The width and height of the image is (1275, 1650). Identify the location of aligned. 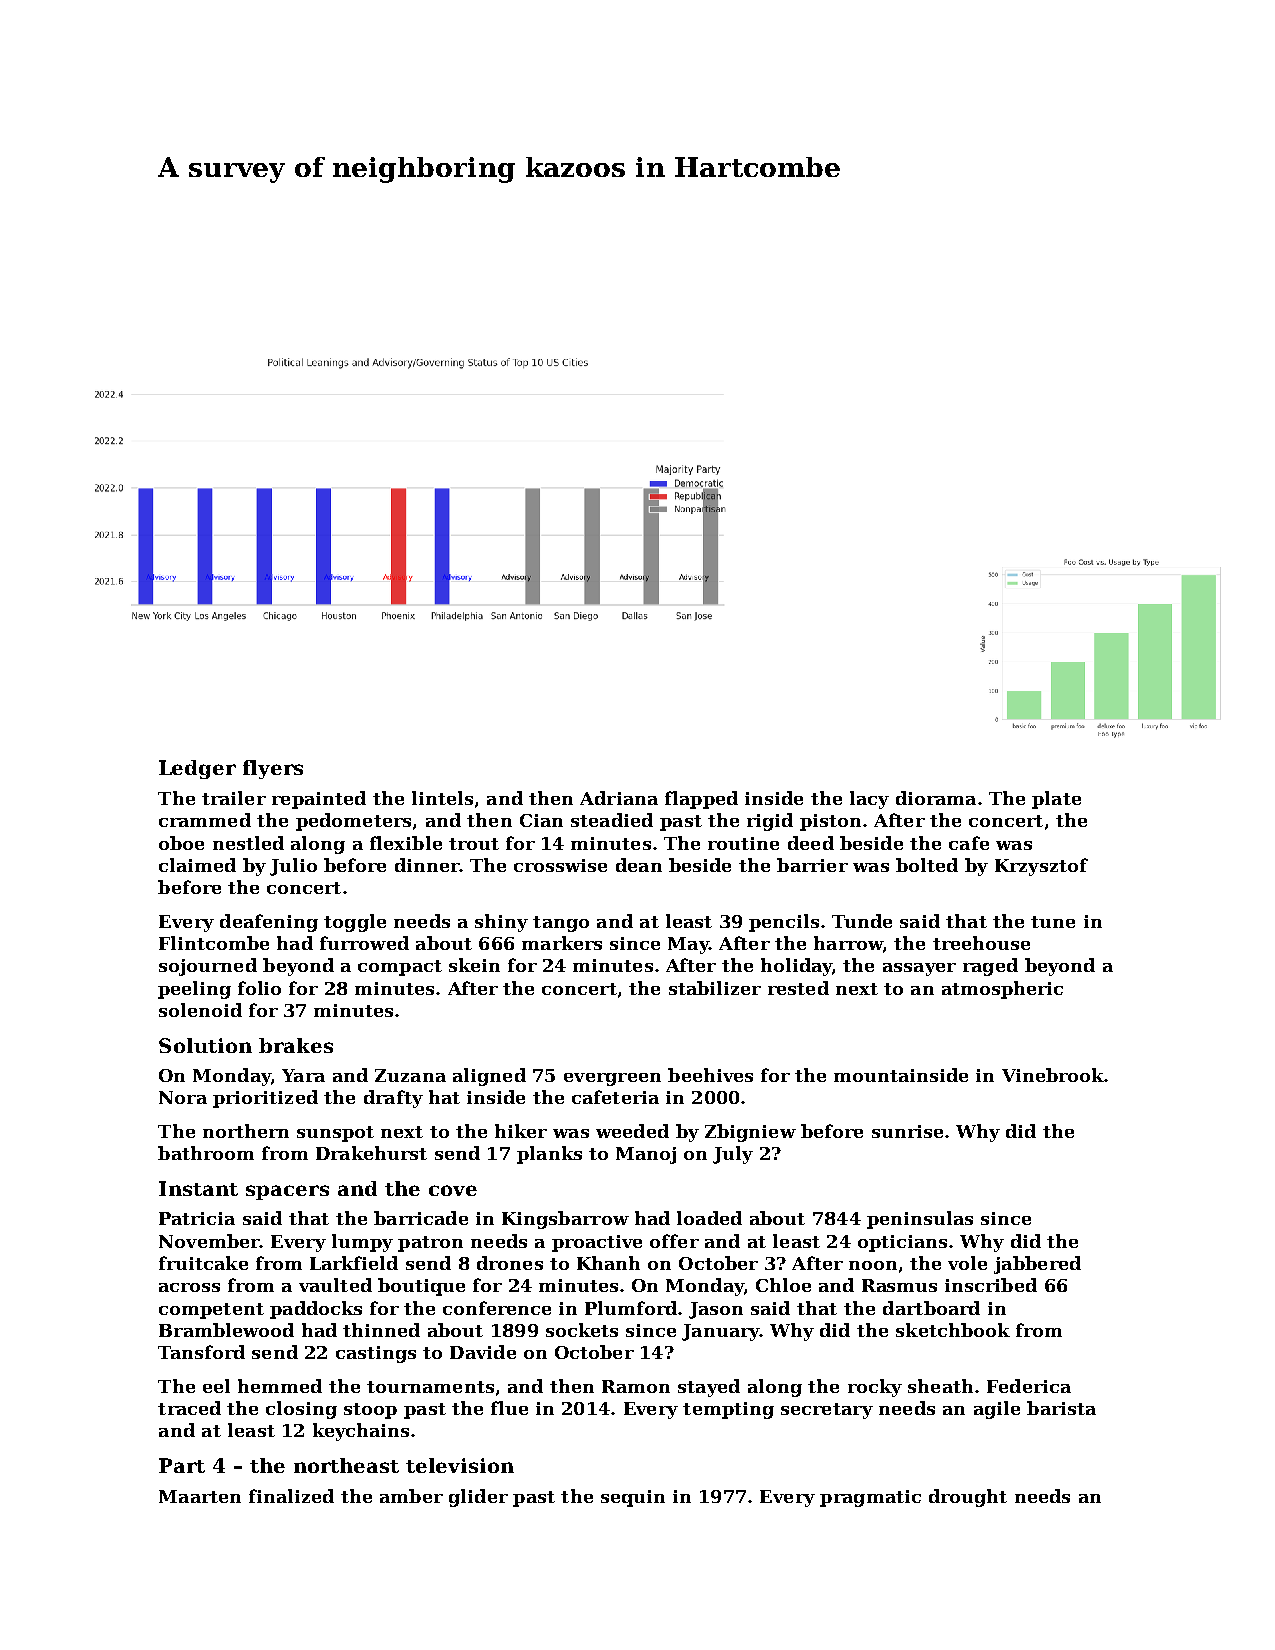
(489, 1077).
